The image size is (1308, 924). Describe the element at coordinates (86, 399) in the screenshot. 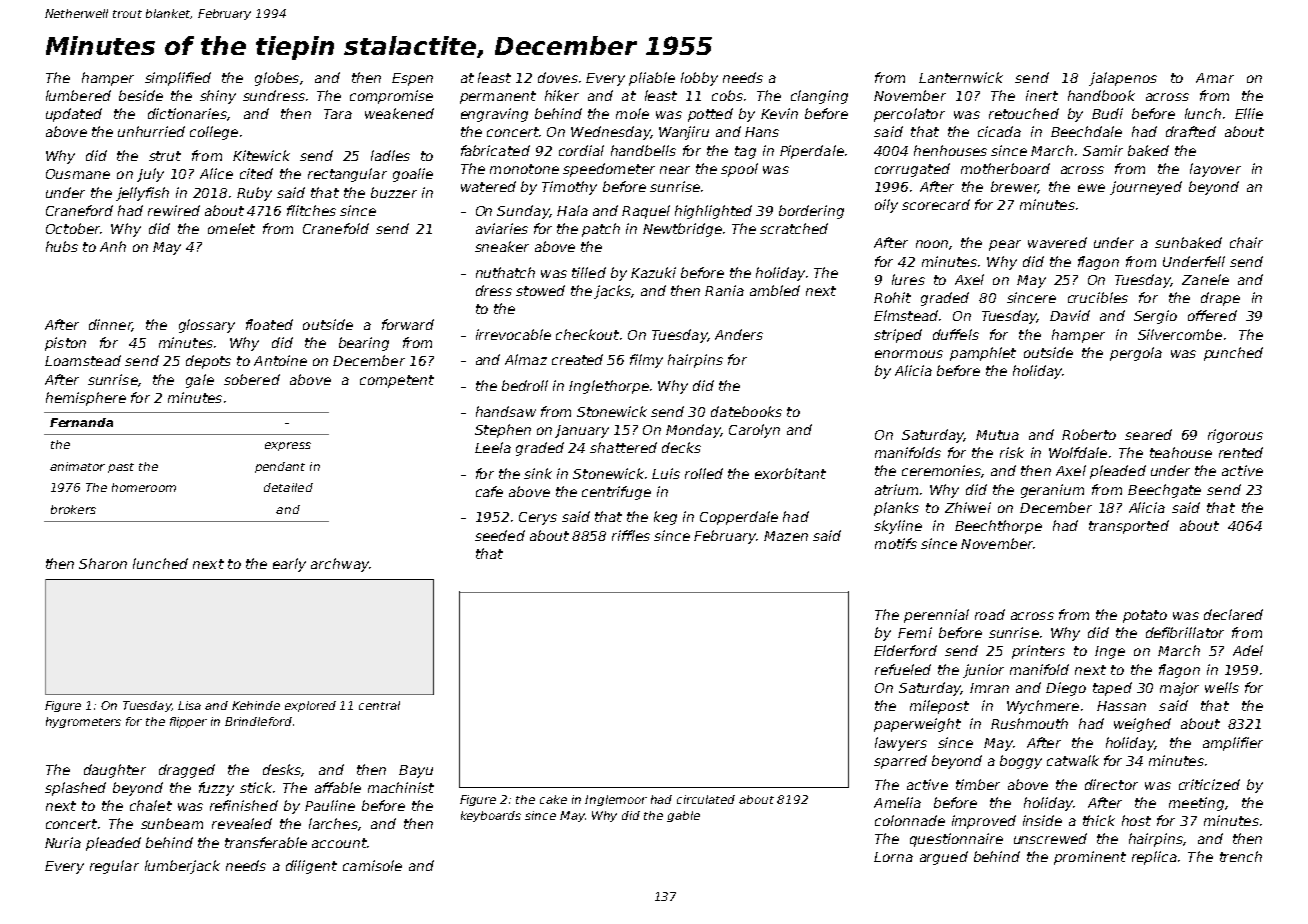

I see `hemisphere` at that location.
